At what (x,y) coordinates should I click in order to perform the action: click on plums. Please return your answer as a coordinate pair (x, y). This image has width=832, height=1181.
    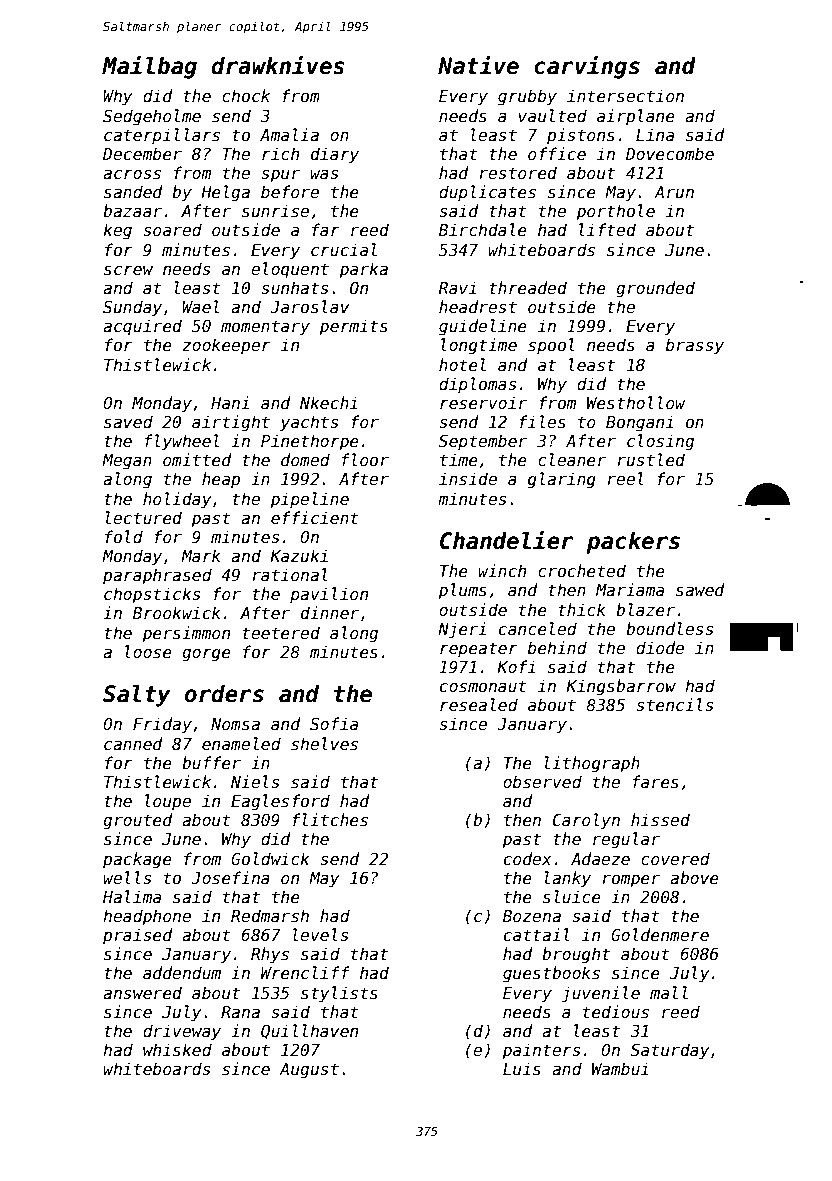
    Looking at the image, I should click on (462, 591).
